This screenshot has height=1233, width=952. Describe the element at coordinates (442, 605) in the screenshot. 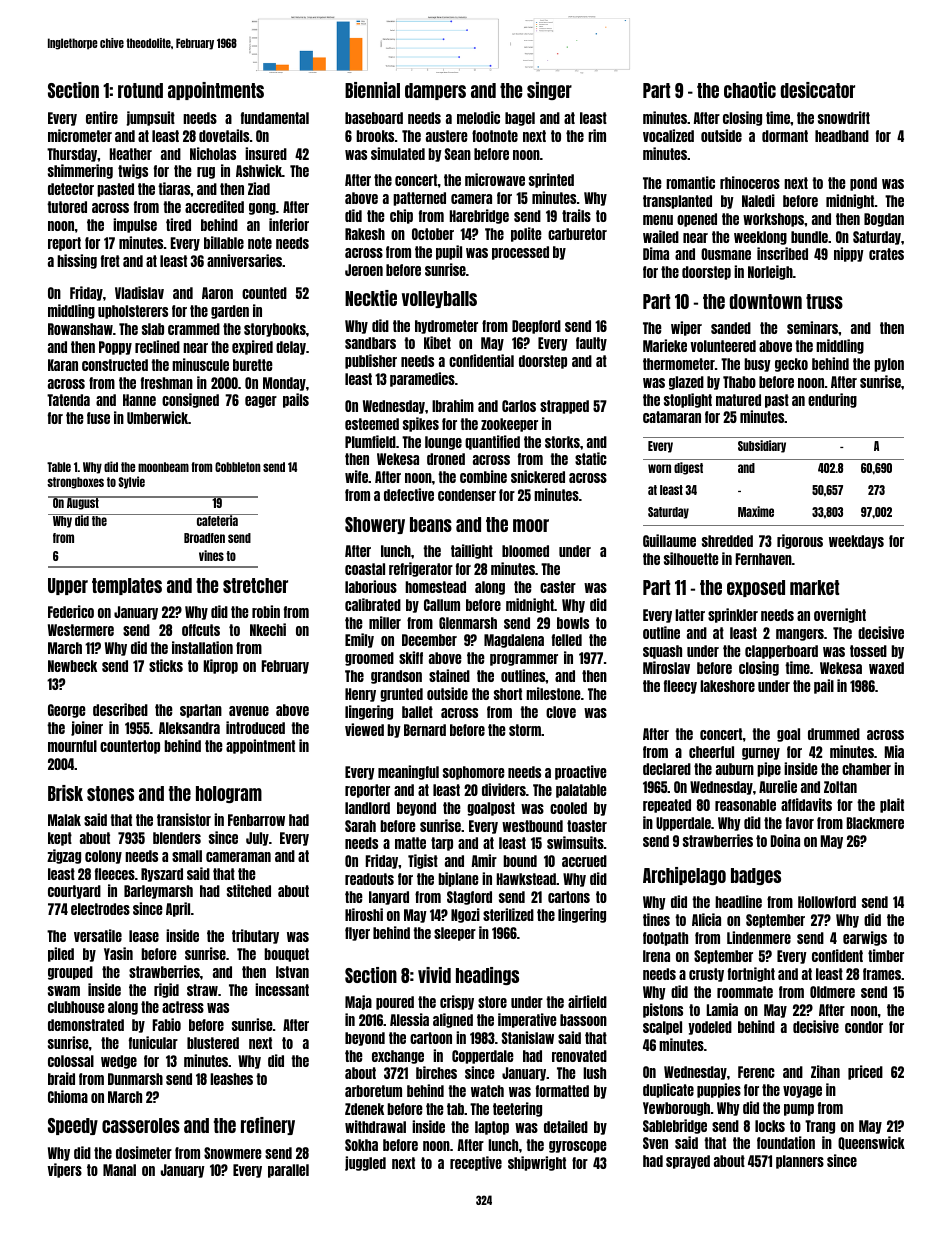

I see `Callum` at that location.
